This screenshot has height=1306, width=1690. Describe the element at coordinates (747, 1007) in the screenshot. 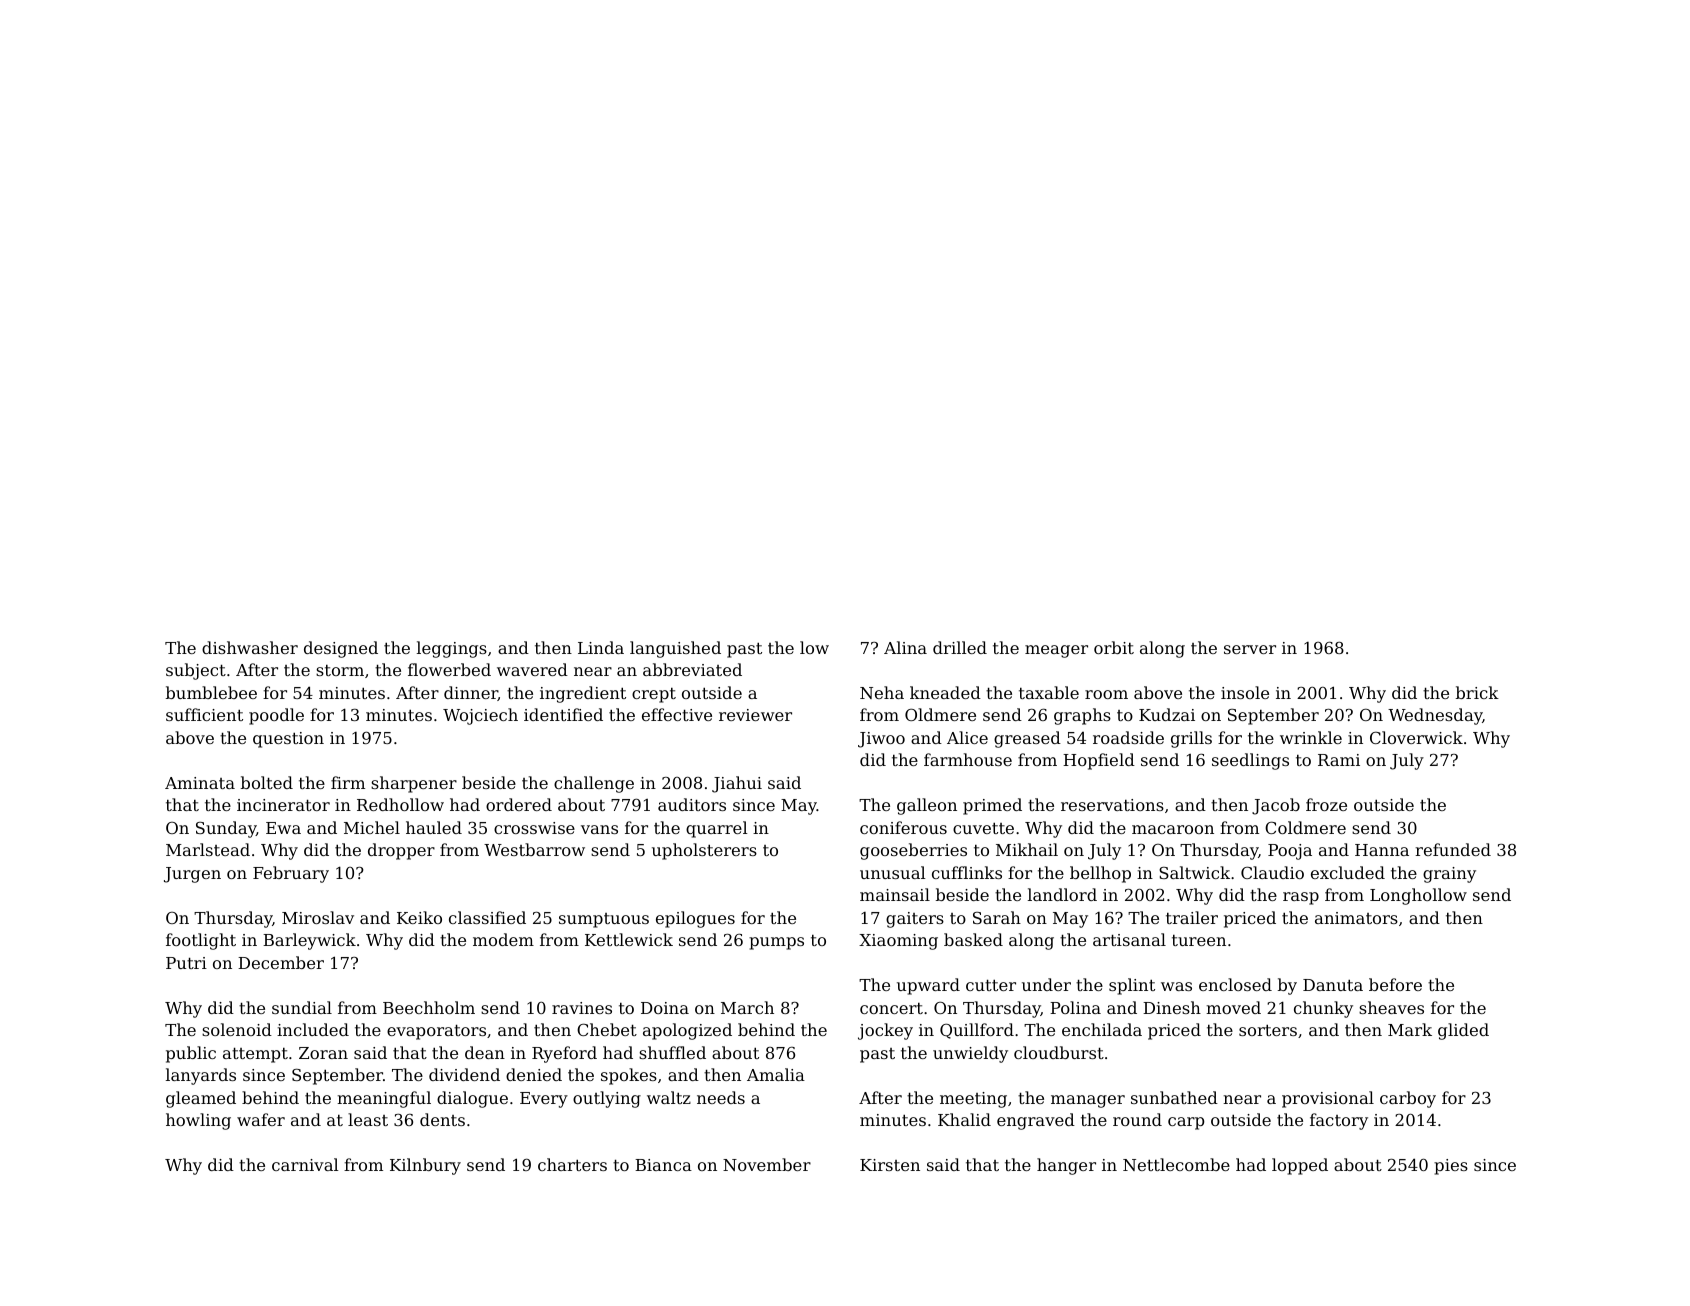

I see `March` at that location.
